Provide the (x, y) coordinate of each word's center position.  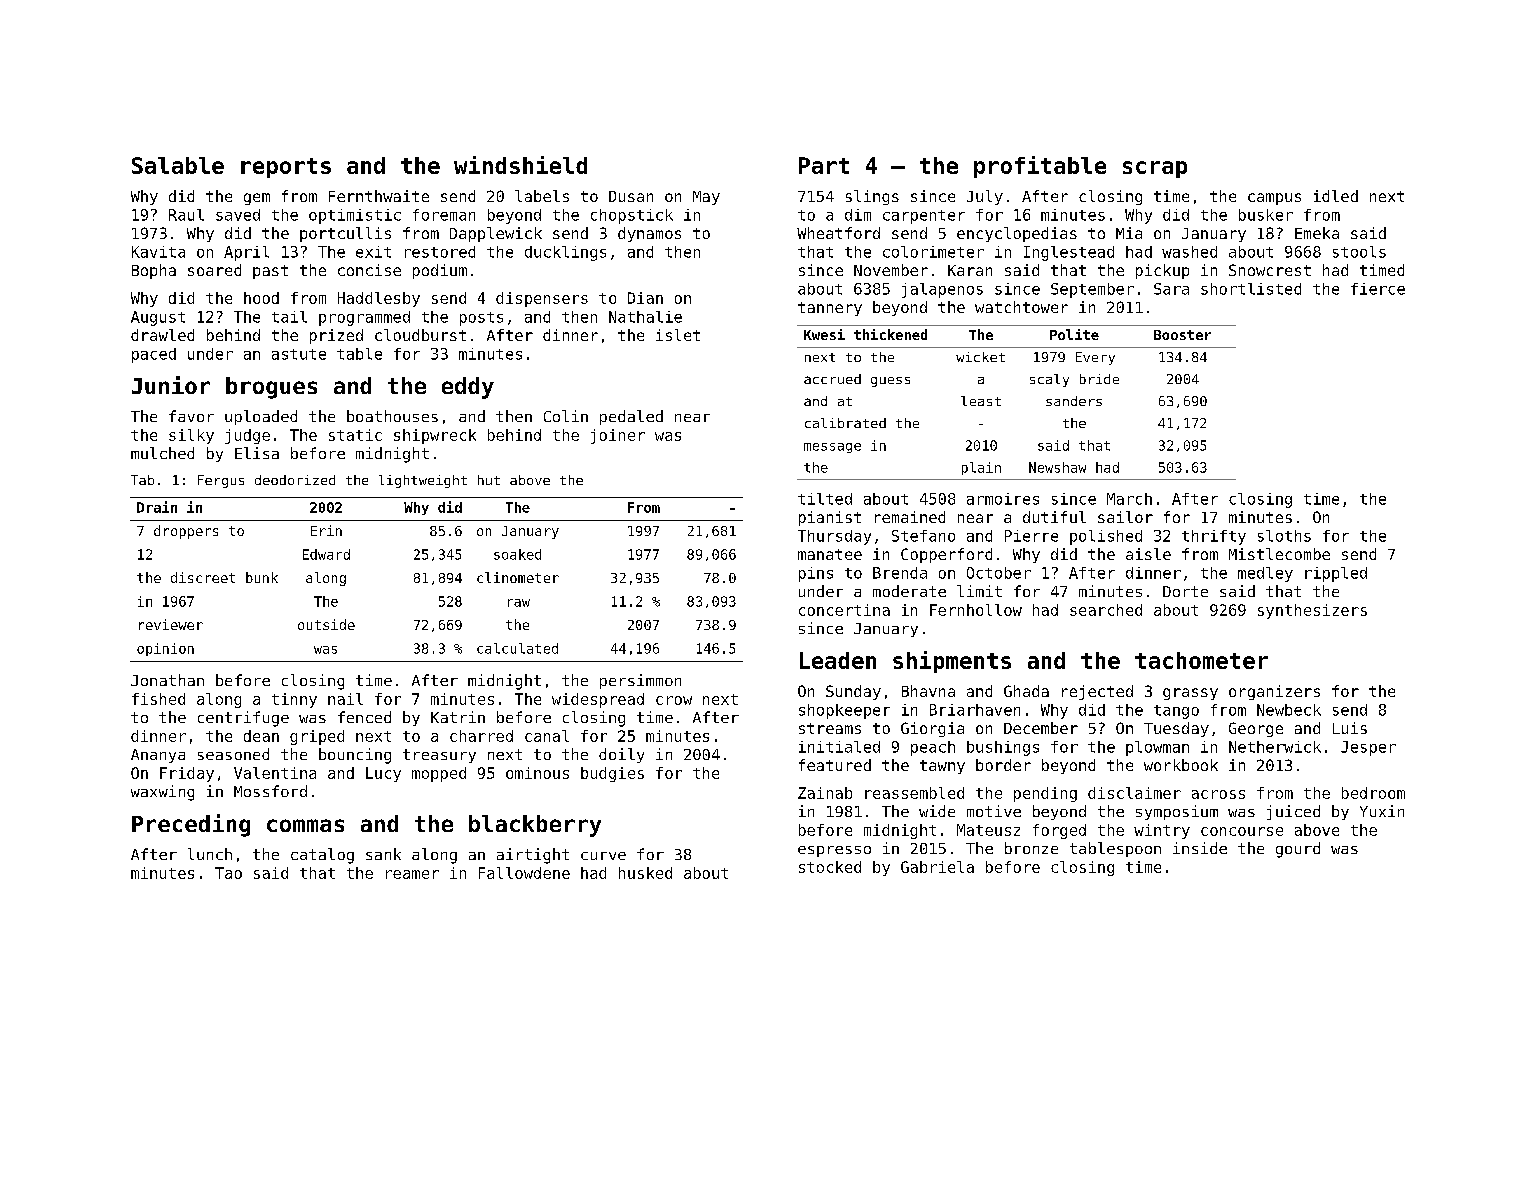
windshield (520, 165)
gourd (1298, 850)
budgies (612, 774)
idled (1336, 196)
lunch (210, 854)
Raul (186, 215)
